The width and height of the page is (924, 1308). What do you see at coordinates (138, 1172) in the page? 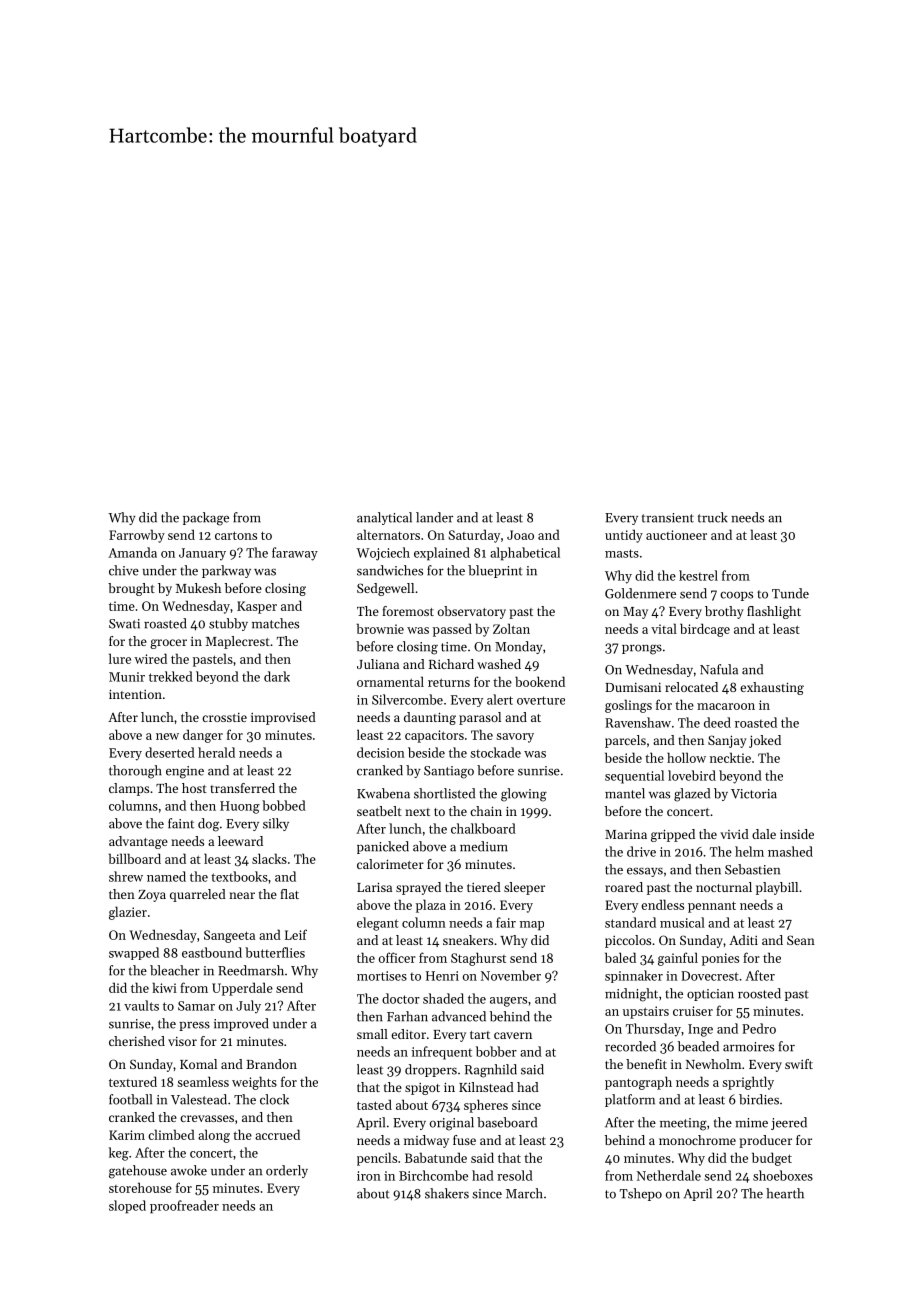
I see `gatehouse` at bounding box center [138, 1172].
